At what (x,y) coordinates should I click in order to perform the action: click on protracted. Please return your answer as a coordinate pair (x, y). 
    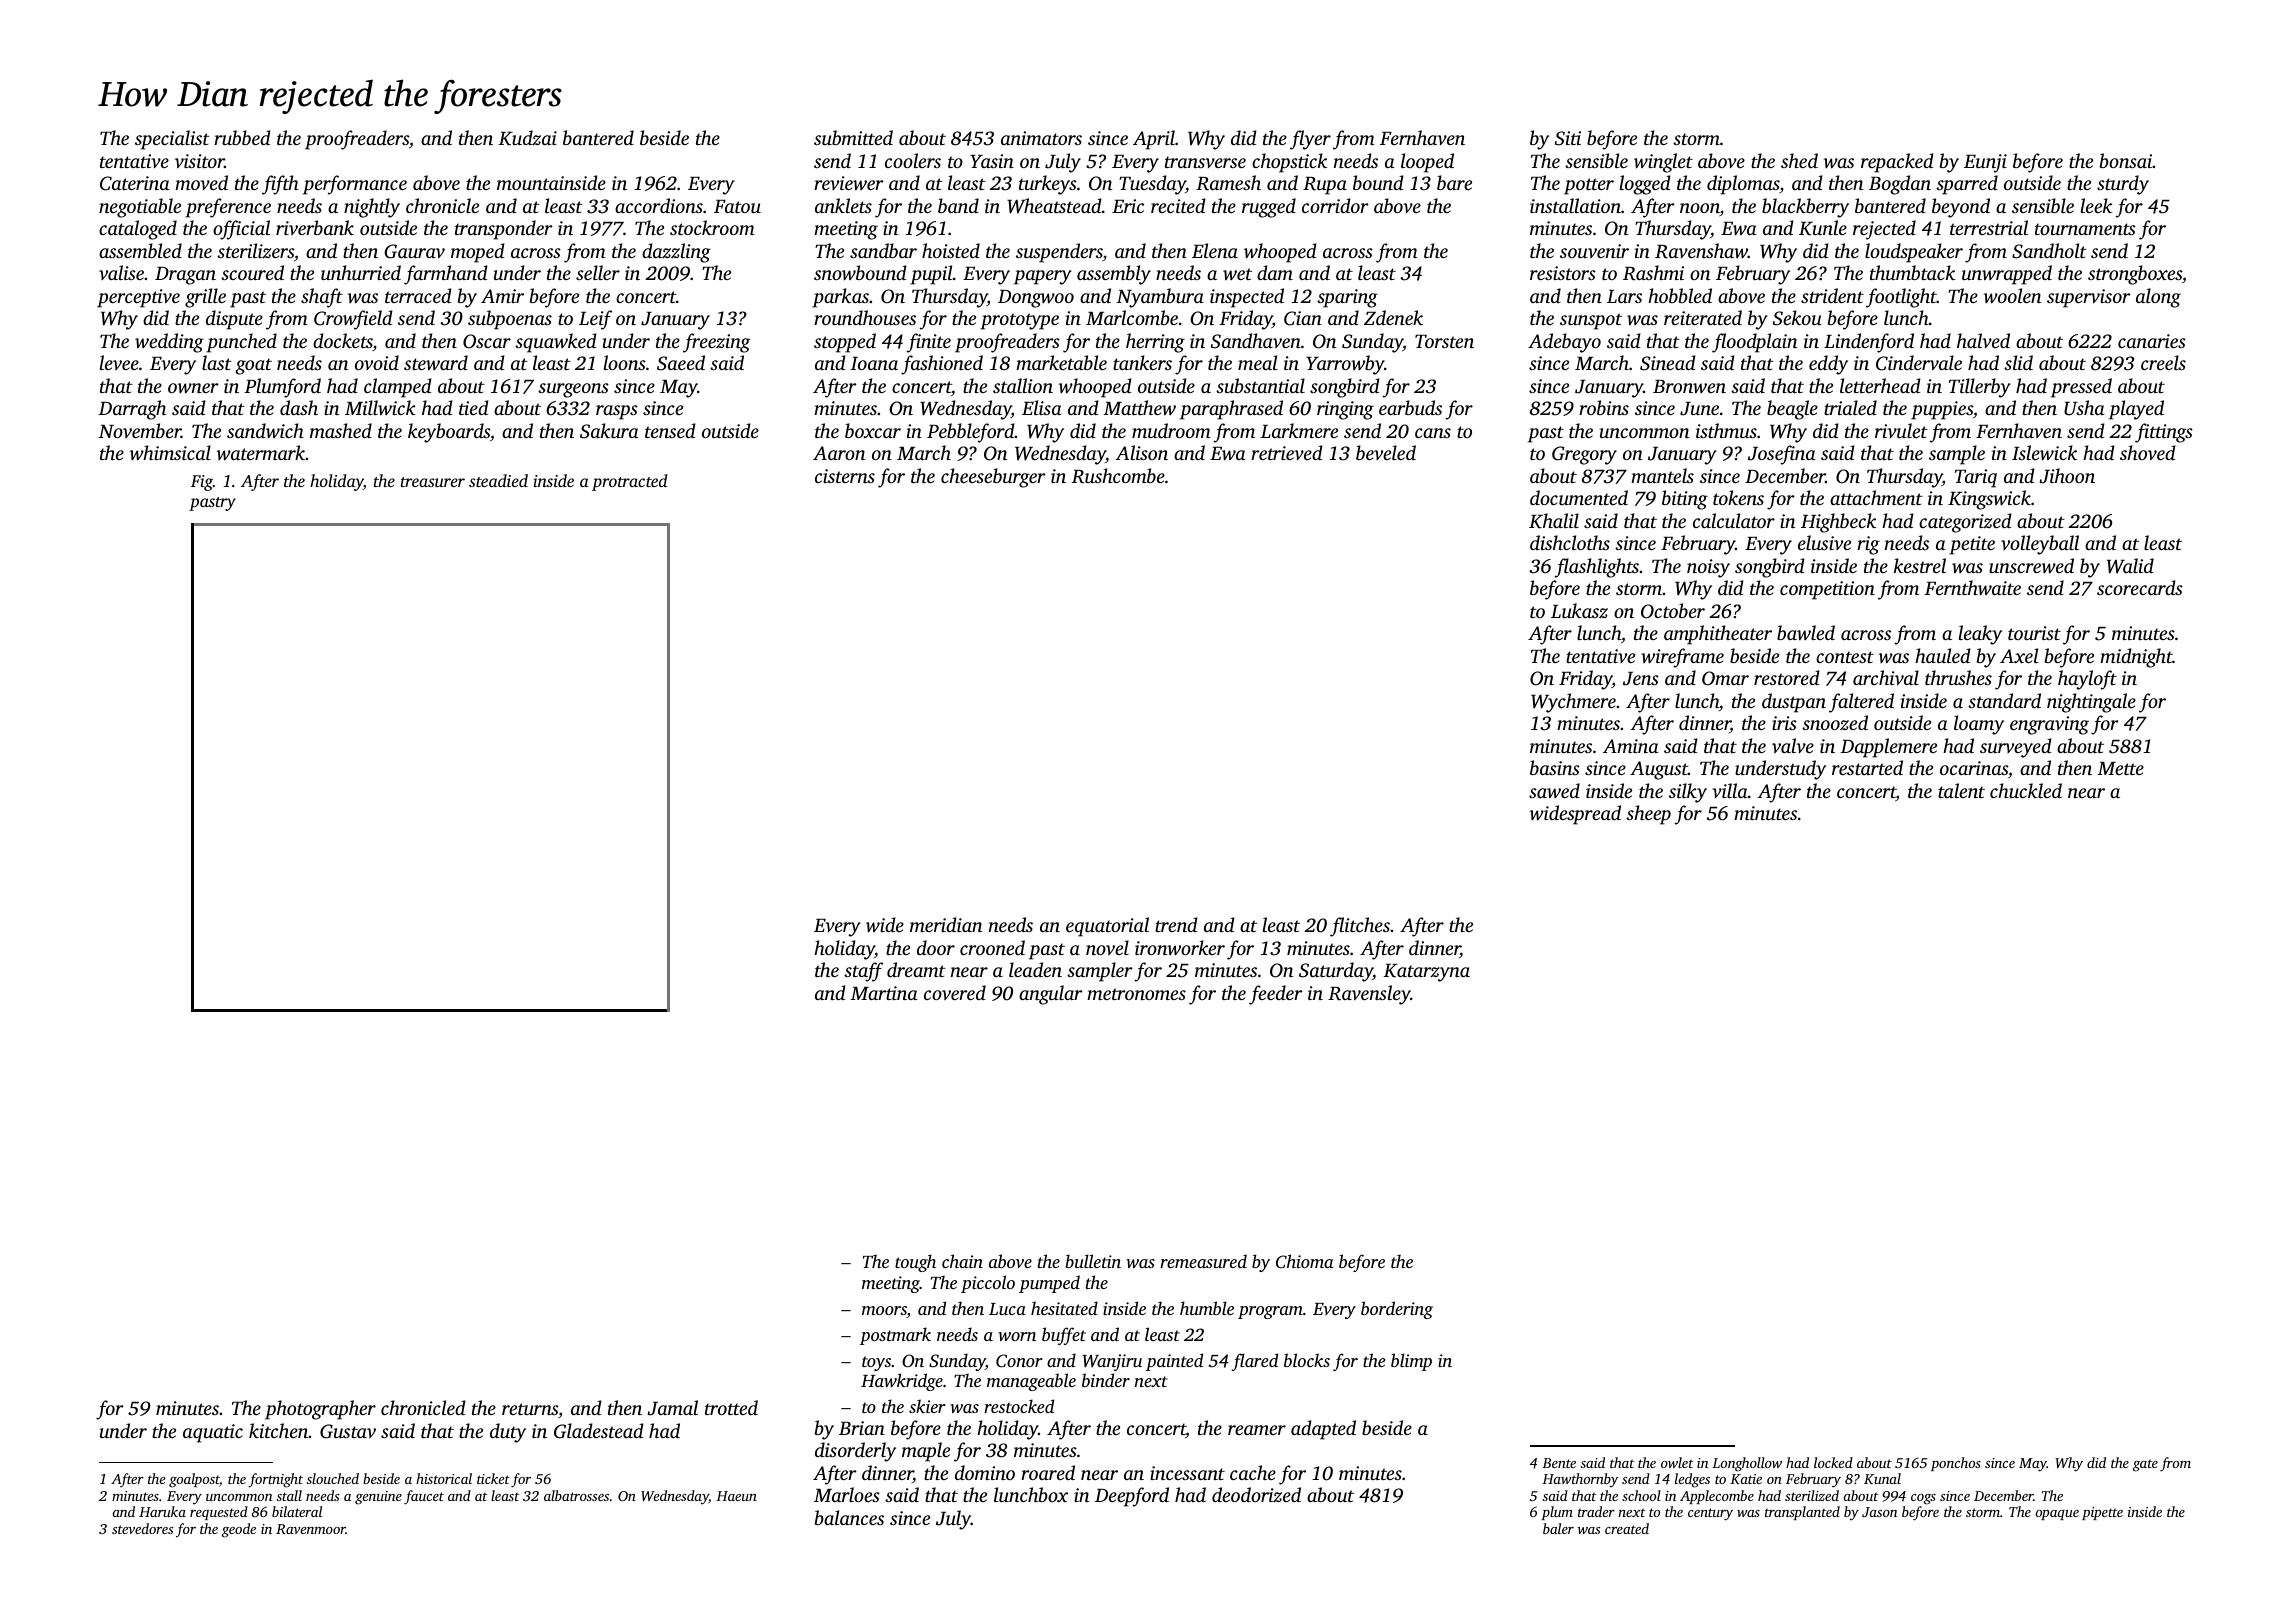
    Looking at the image, I should click on (630, 482).
